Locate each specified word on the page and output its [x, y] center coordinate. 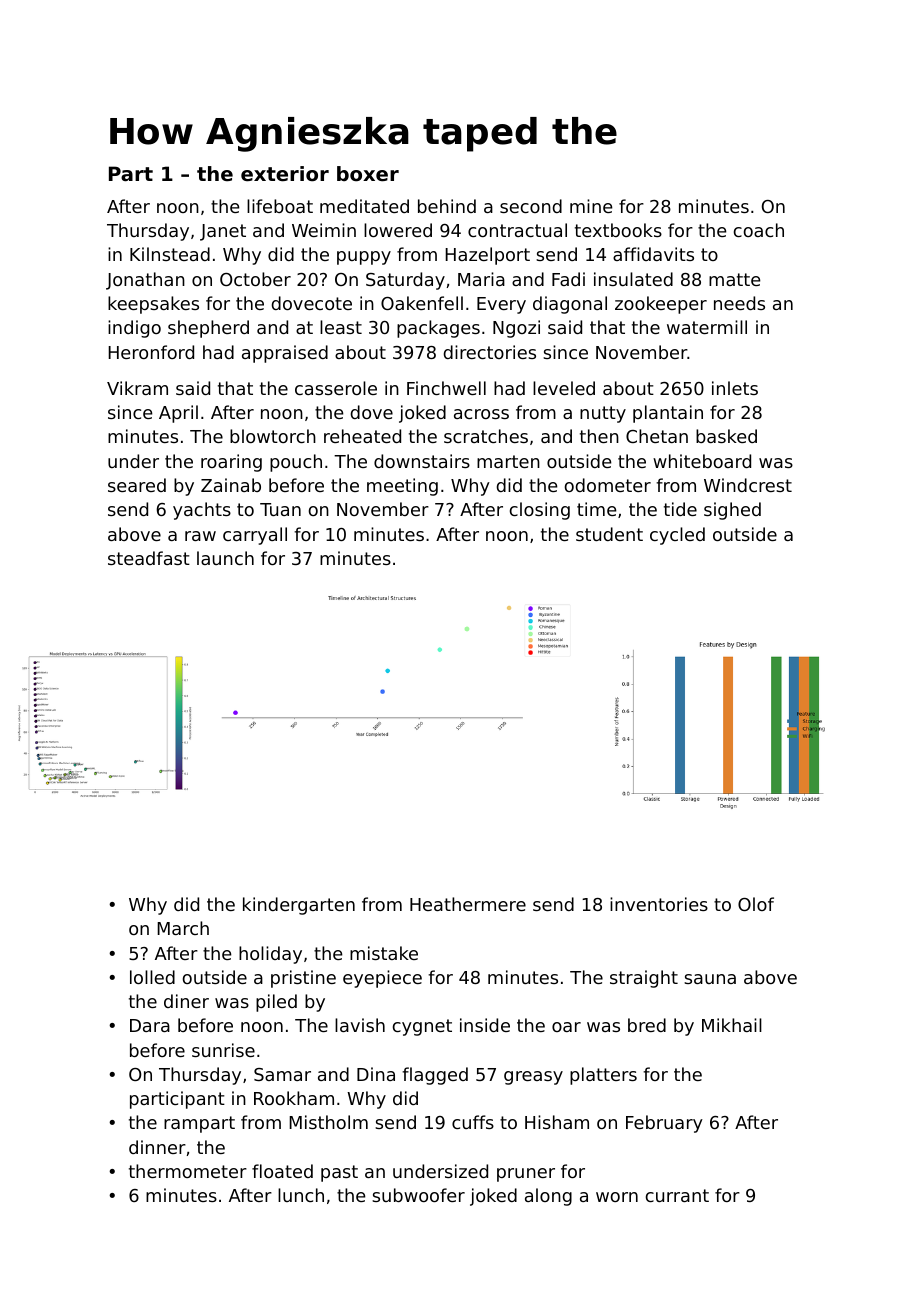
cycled [677, 536]
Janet [223, 232]
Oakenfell [422, 303]
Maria [481, 279]
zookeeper [661, 305]
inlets [735, 388]
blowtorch [273, 436]
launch [225, 558]
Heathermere [468, 904]
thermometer [188, 1171]
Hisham [557, 1122]
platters [603, 1076]
